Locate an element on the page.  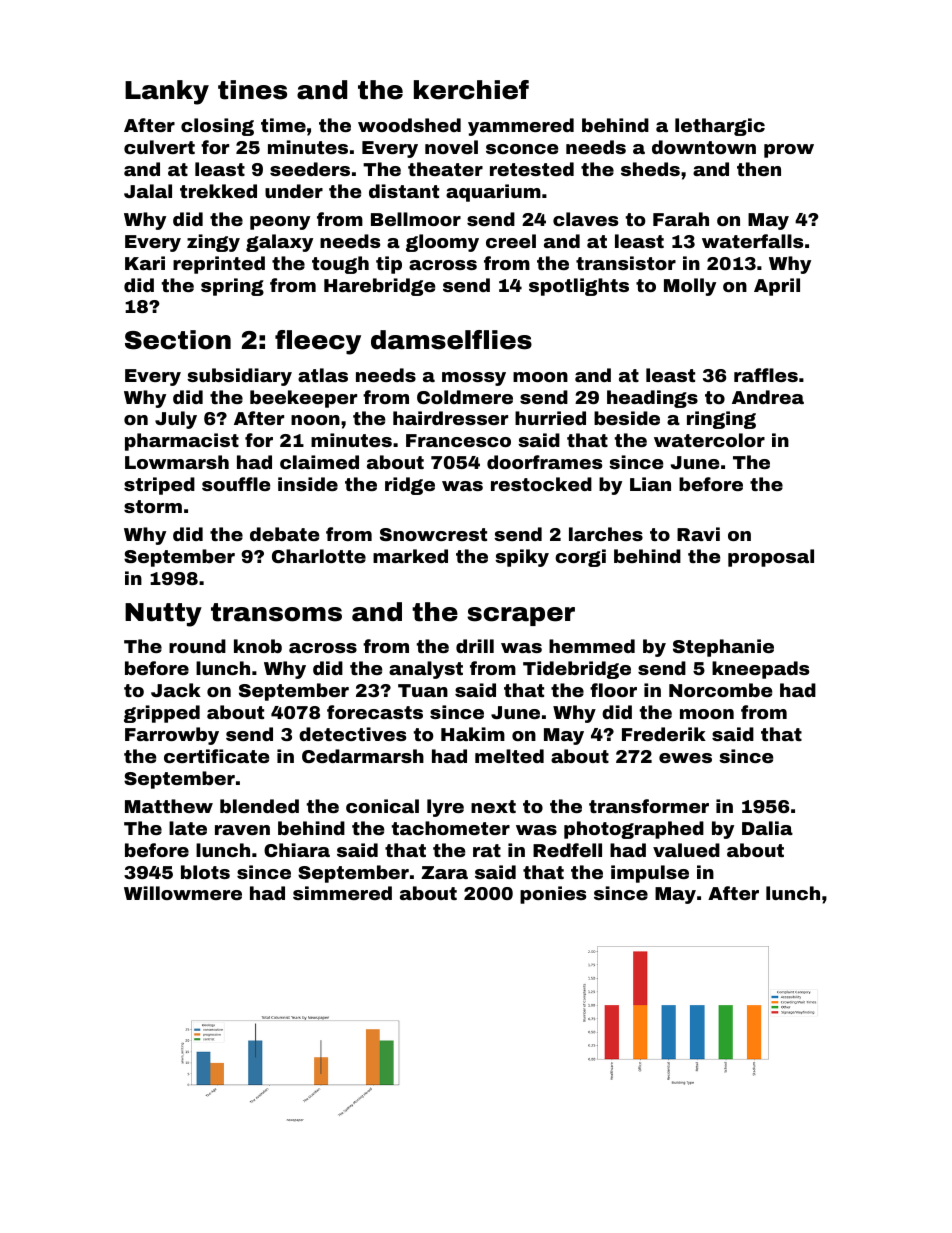
Charlotte is located at coordinates (319, 556).
